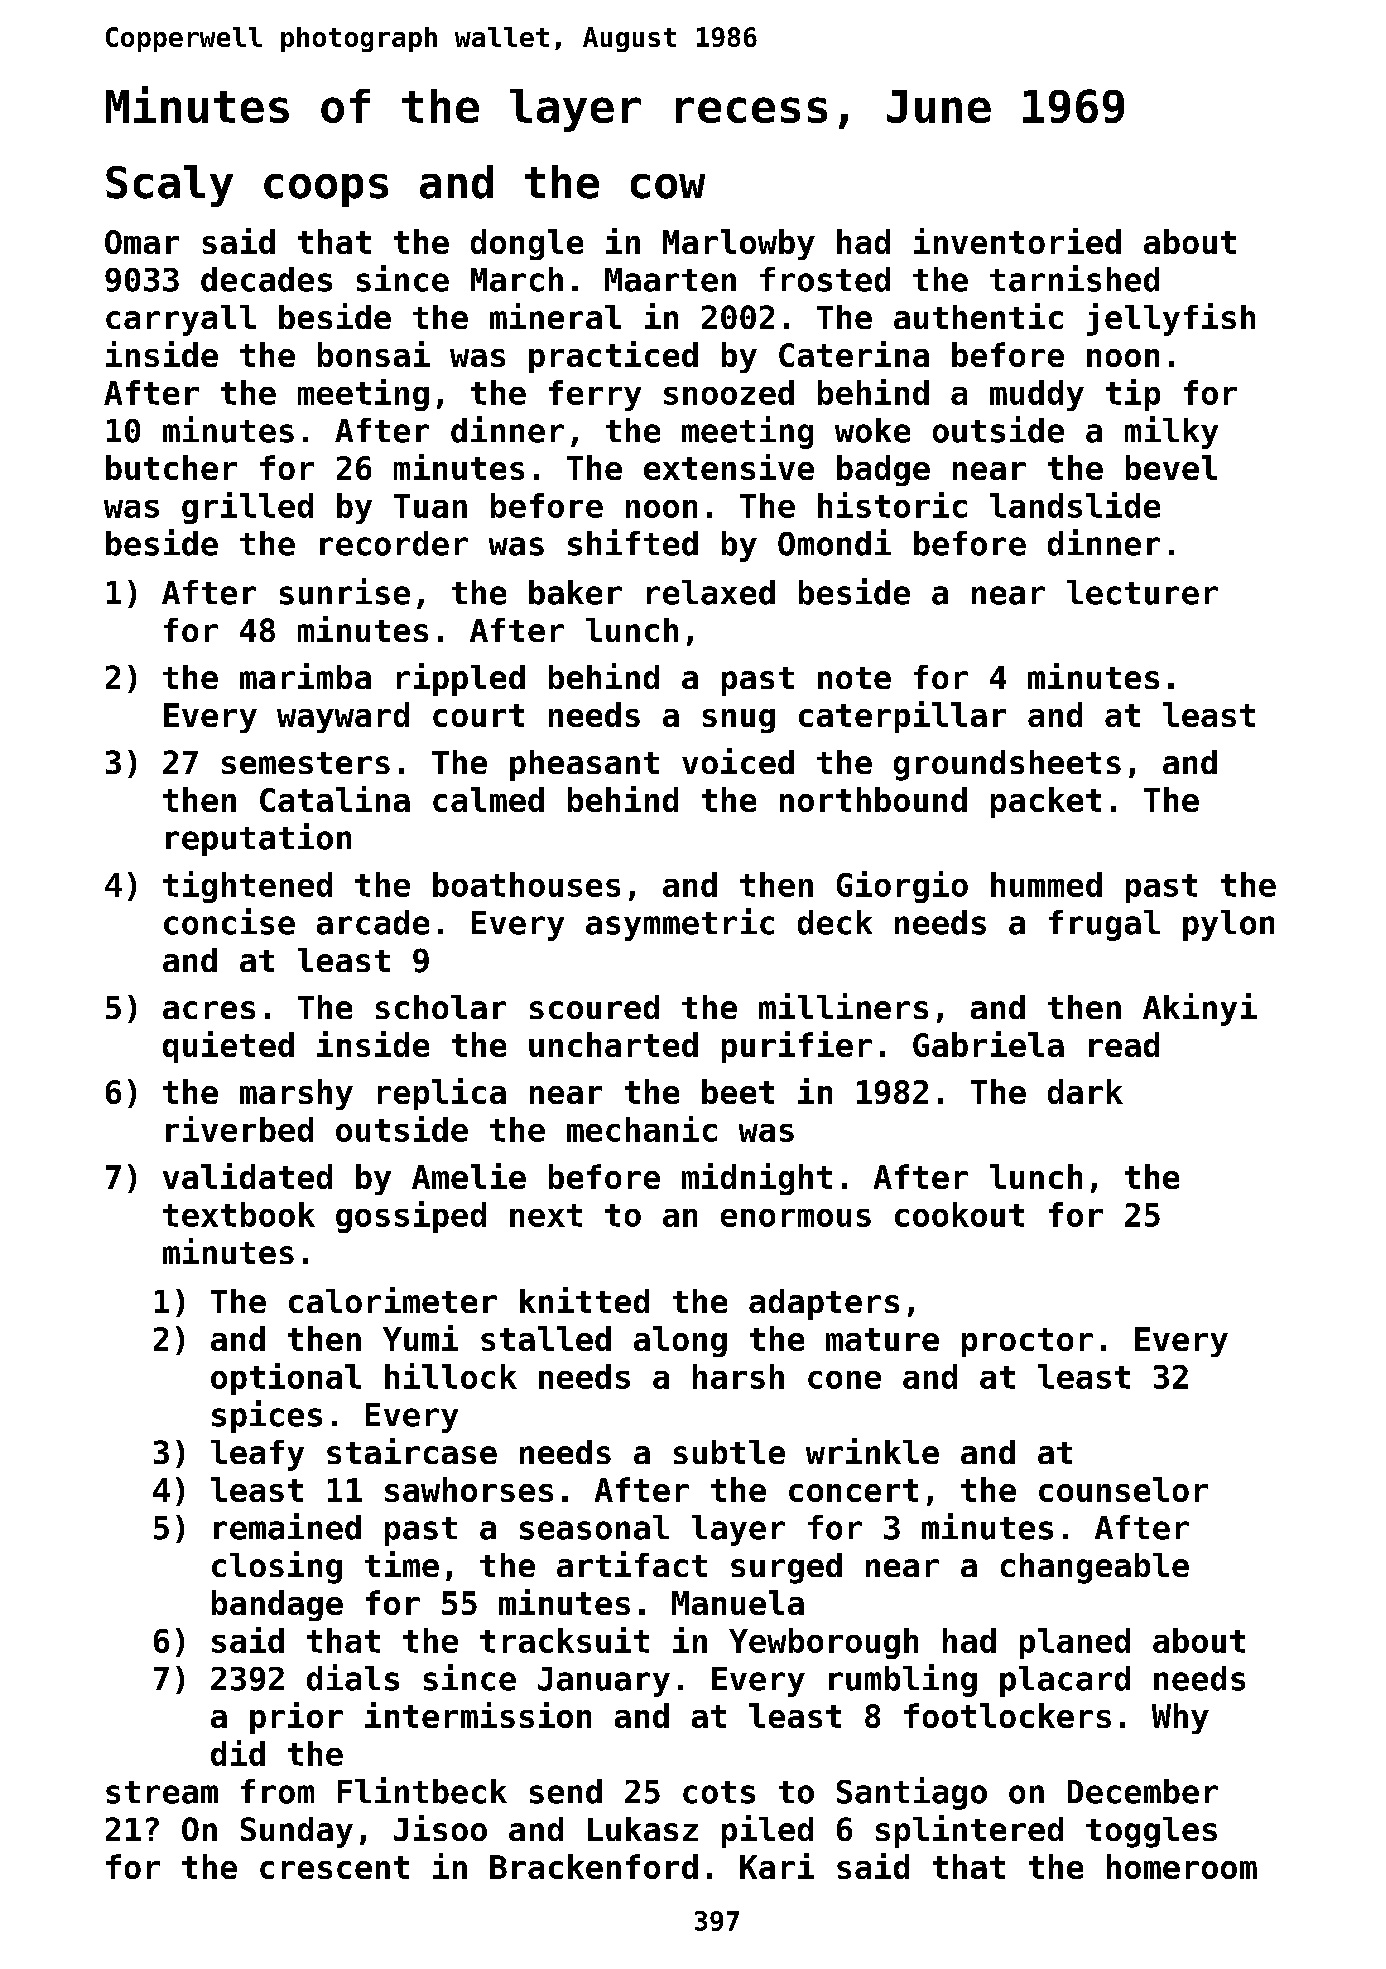 The image size is (1386, 1969). What do you see at coordinates (1228, 925) in the page?
I see `pylon` at bounding box center [1228, 925].
